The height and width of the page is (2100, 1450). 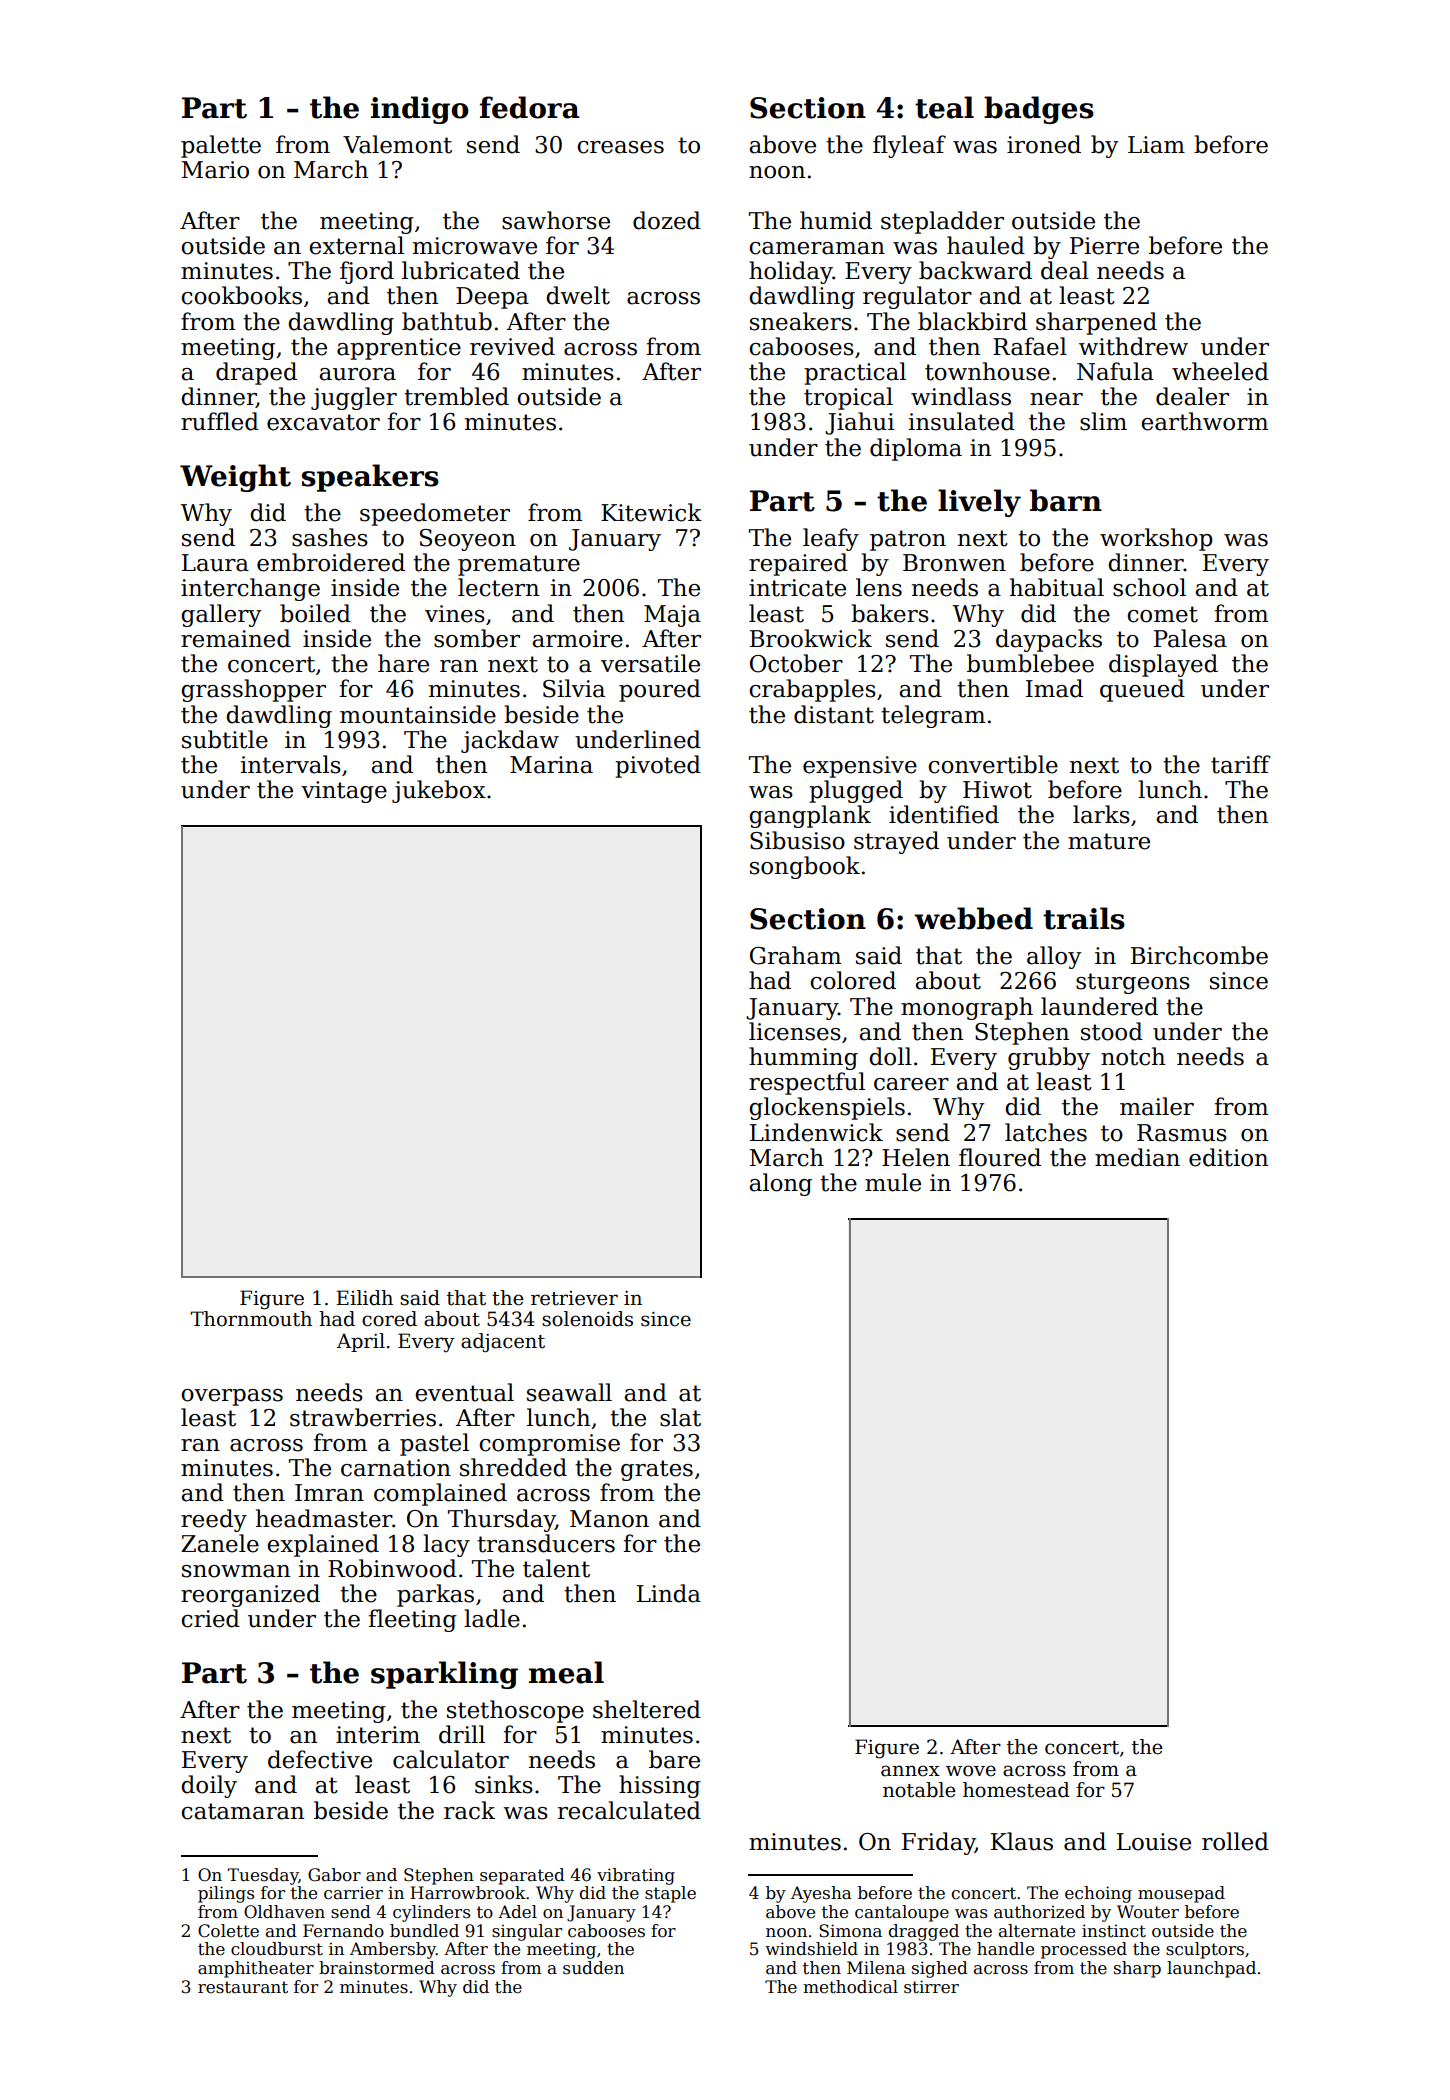 What do you see at coordinates (855, 373) in the page?
I see `practical` at bounding box center [855, 373].
